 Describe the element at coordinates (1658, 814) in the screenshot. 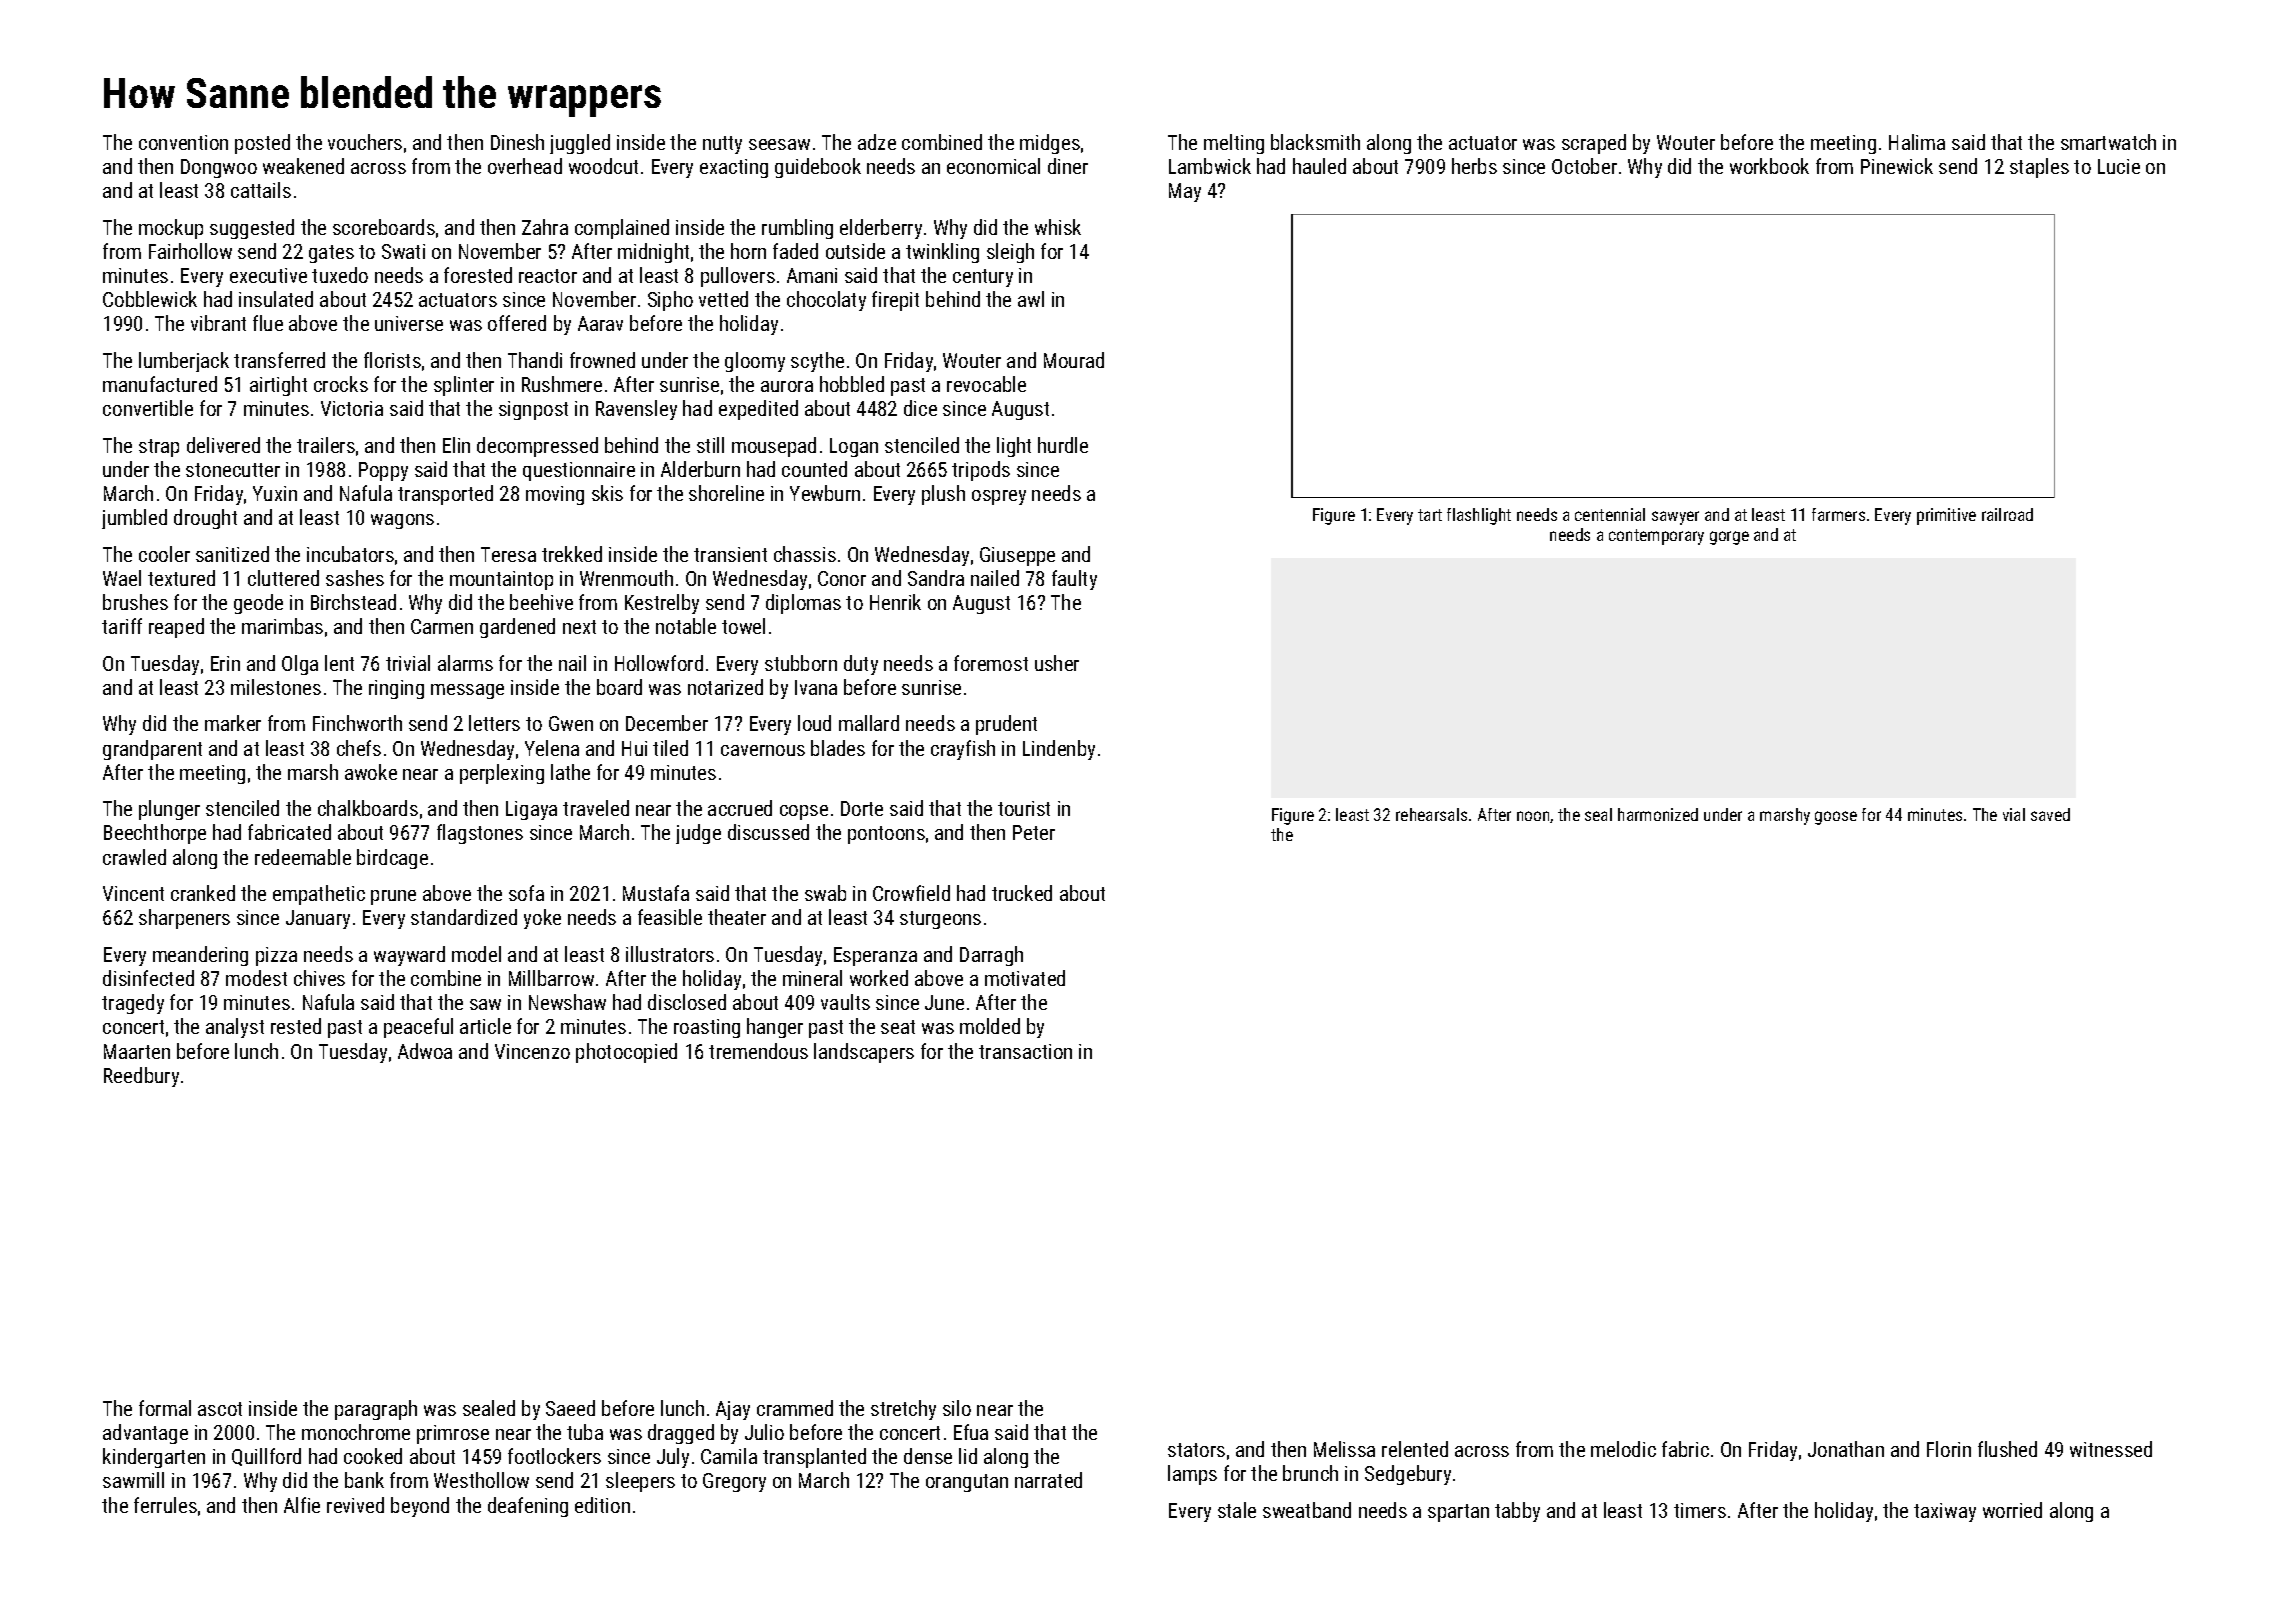

I see `harmonized` at that location.
